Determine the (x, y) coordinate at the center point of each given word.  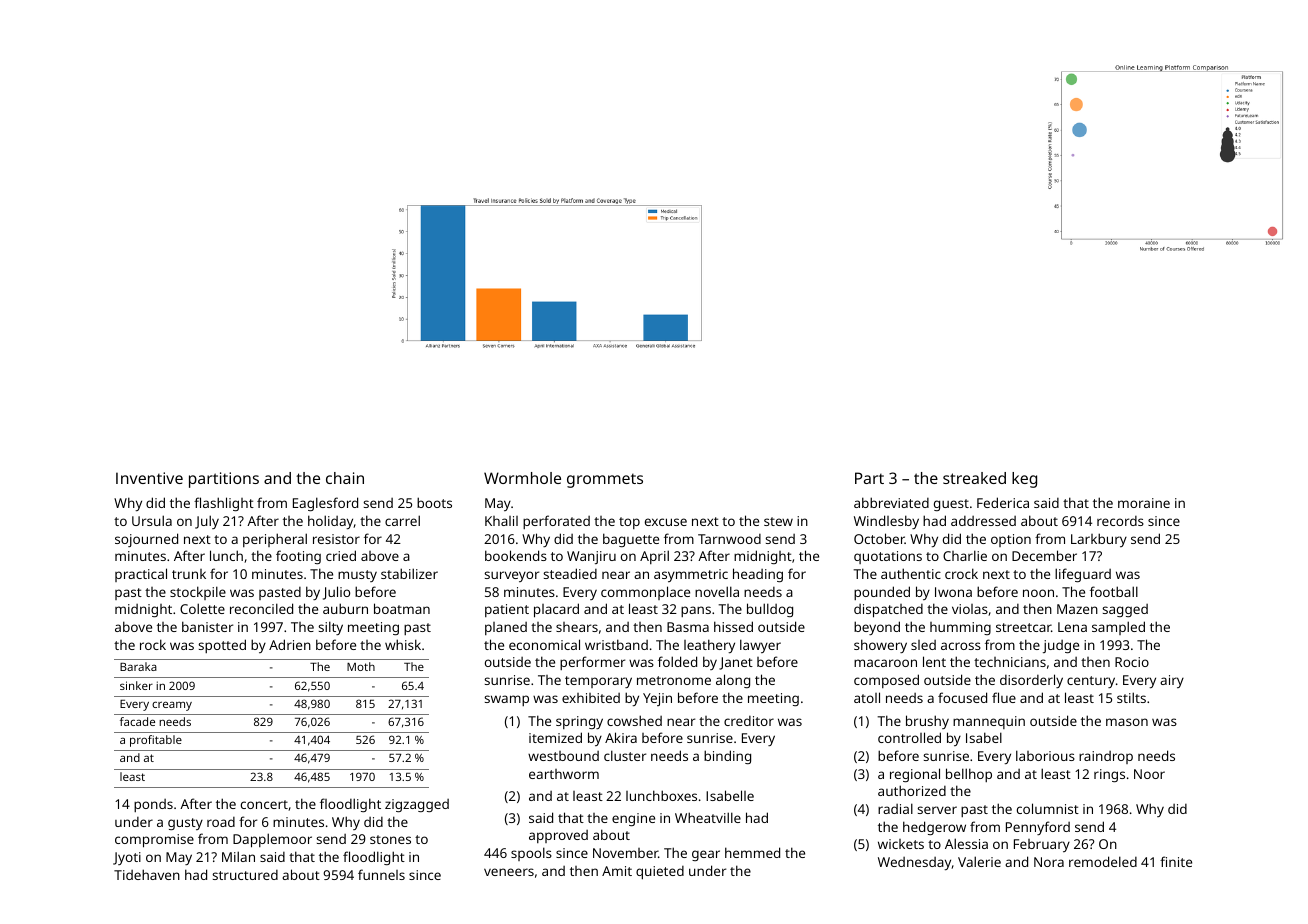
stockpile (198, 593)
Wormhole (522, 478)
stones (390, 839)
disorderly (1031, 681)
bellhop (969, 775)
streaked (974, 478)
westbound (563, 756)
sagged (1125, 610)
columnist (1048, 808)
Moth (361, 666)
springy (579, 722)
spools (531, 854)
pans (696, 611)
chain (345, 478)
